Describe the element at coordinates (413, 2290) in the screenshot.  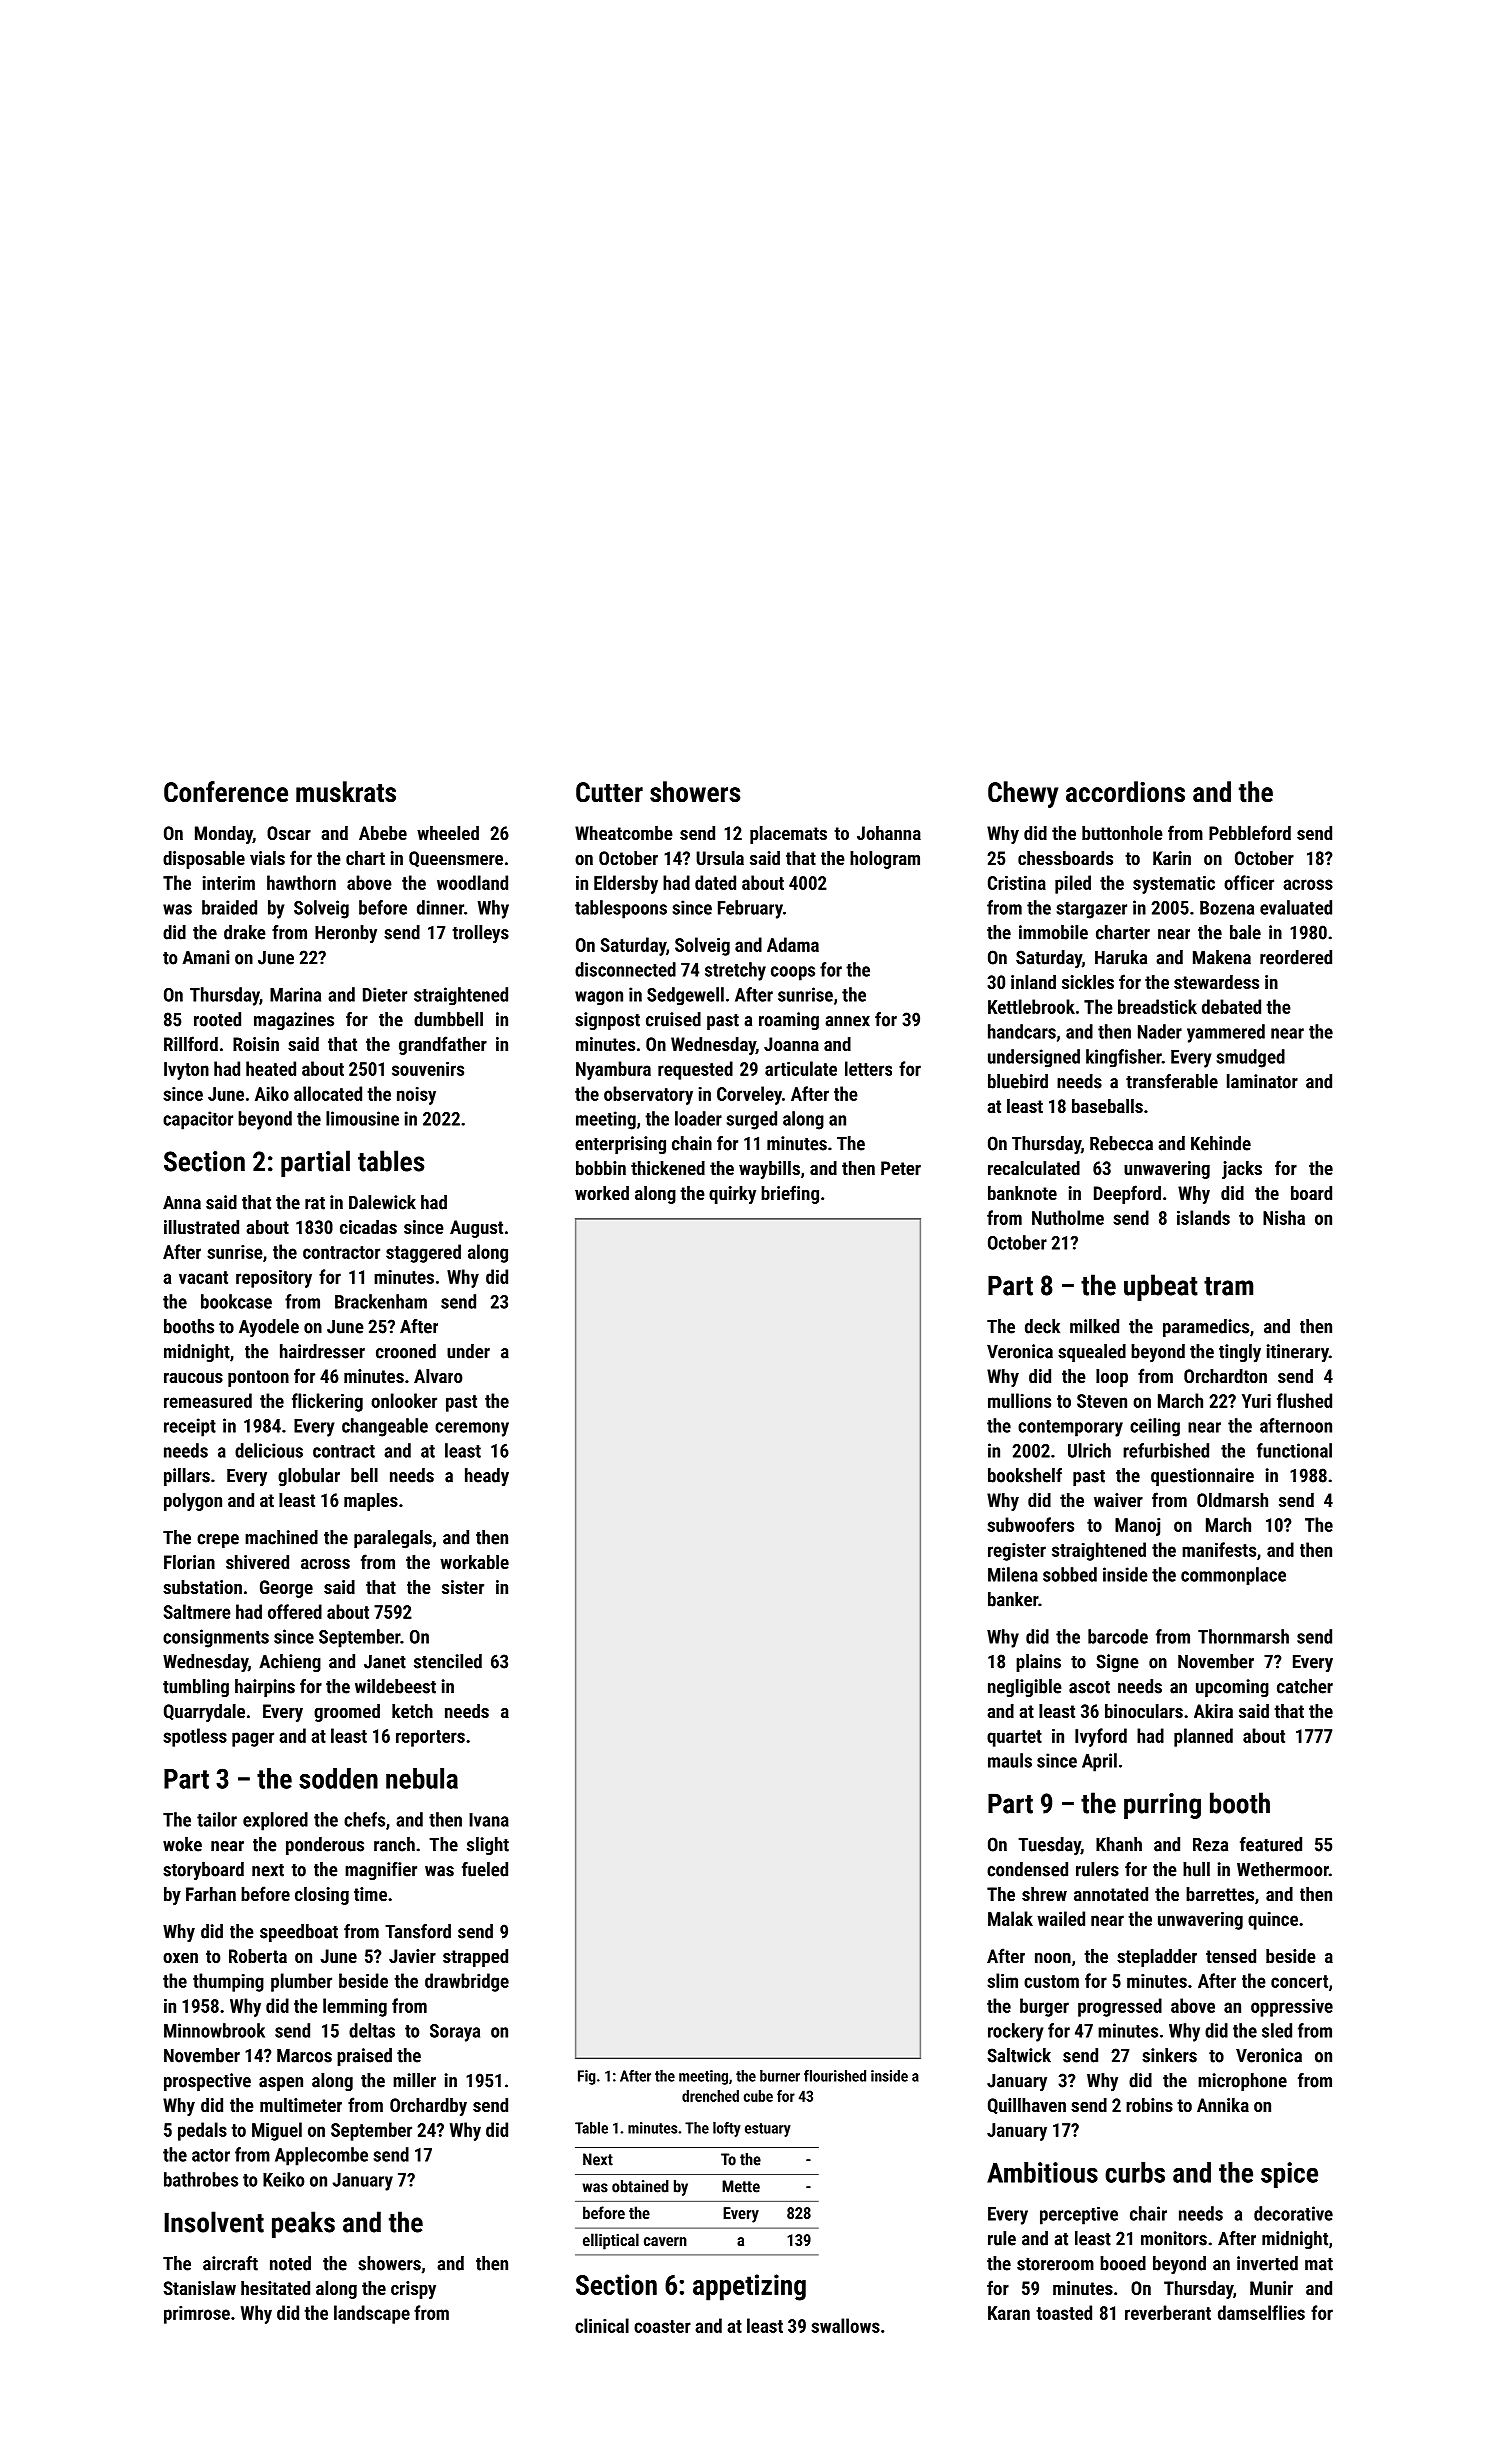
I see `crispy` at that location.
